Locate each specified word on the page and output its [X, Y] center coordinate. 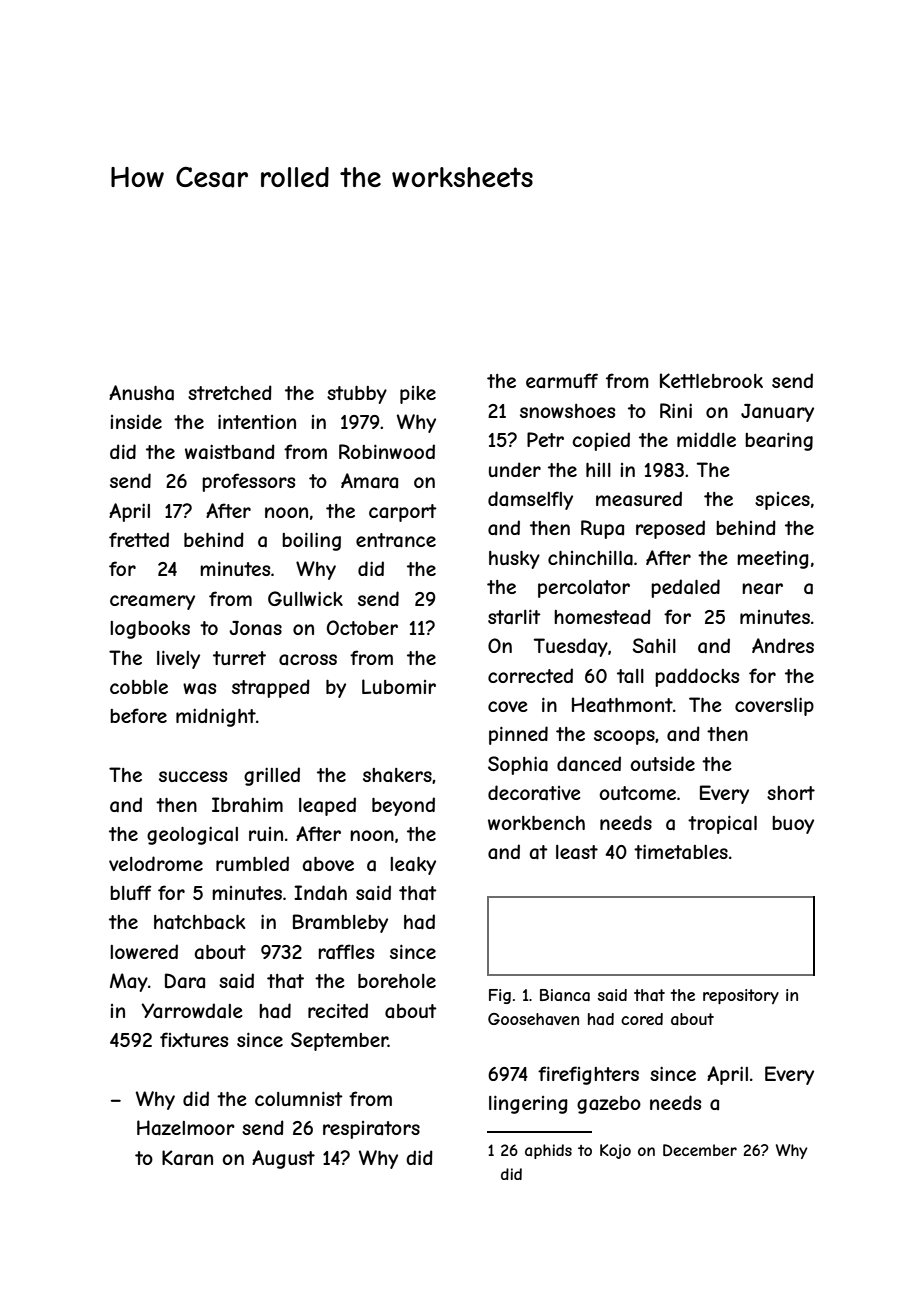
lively [178, 659]
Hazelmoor [186, 1128]
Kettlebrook [711, 380]
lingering [528, 1104]
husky [514, 560]
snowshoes [567, 411]
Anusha [141, 393]
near [762, 588]
